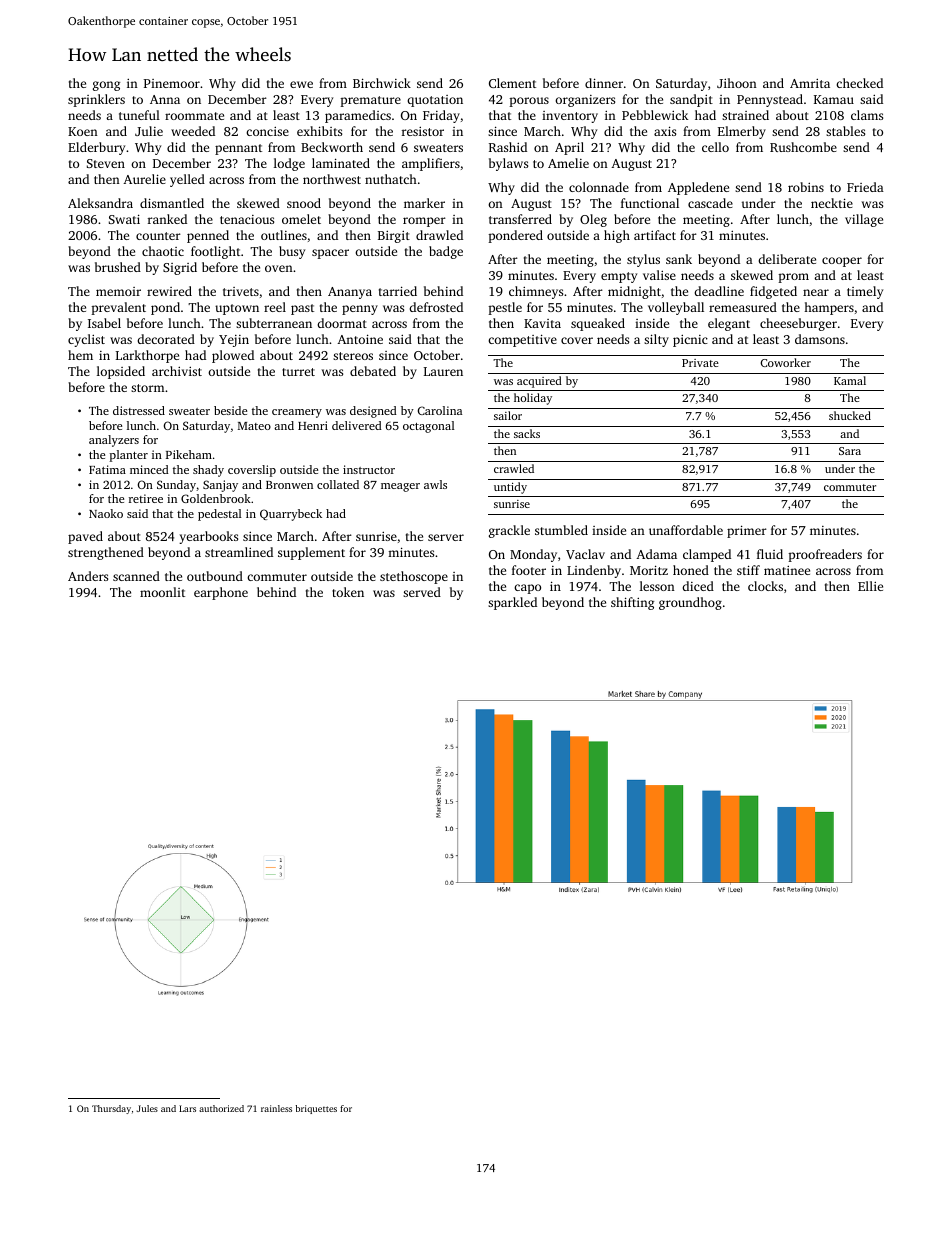  What do you see at coordinates (147, 1108) in the image?
I see `Jules` at bounding box center [147, 1108].
